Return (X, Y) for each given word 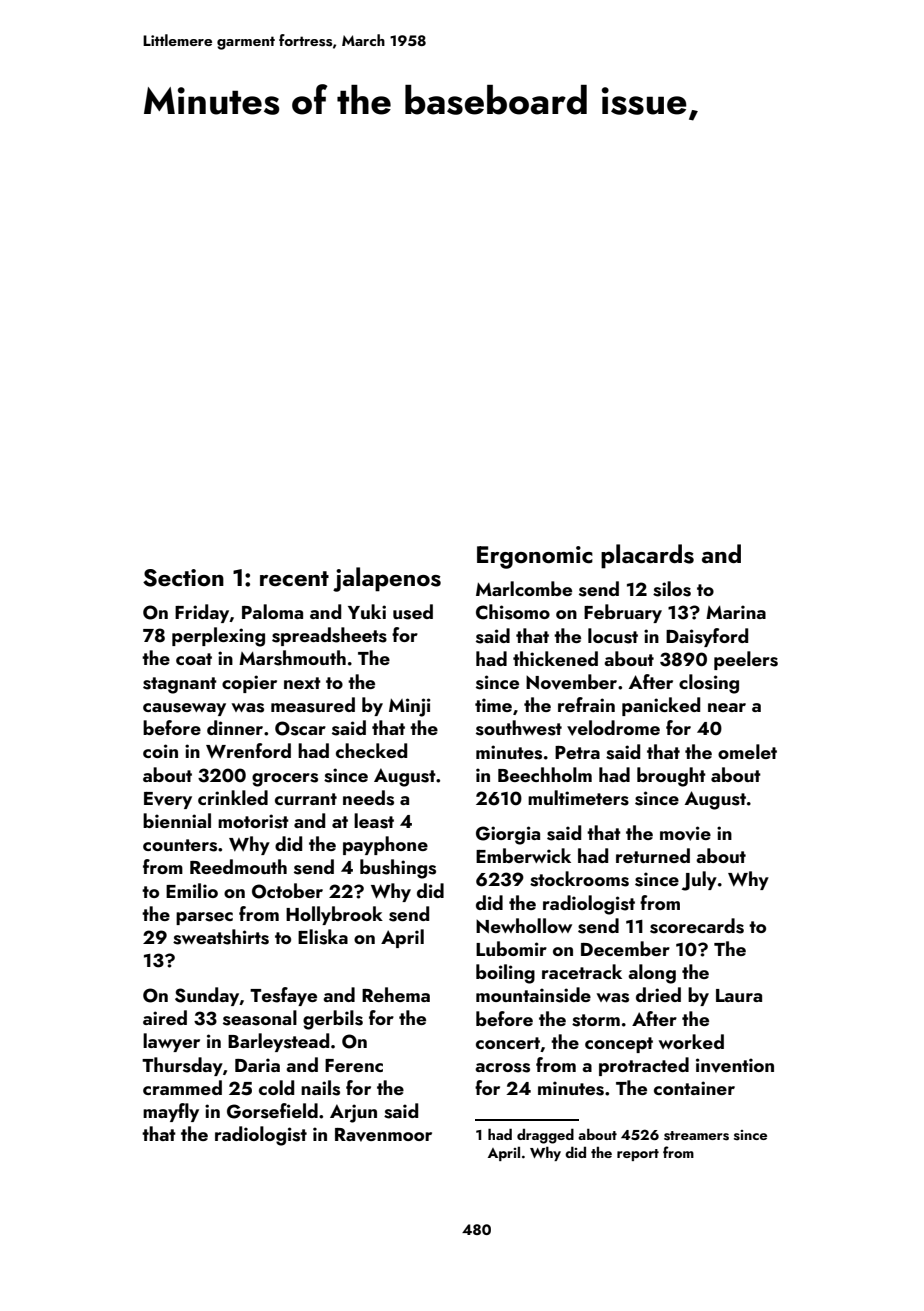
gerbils (333, 1020)
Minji (410, 707)
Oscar (300, 728)
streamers (696, 1136)
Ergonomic (535, 557)
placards (647, 556)
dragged (545, 1136)
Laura (739, 995)
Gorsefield (272, 1111)
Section (183, 578)
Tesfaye (283, 996)
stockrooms (579, 879)
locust (613, 636)
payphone (385, 845)
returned (653, 855)
